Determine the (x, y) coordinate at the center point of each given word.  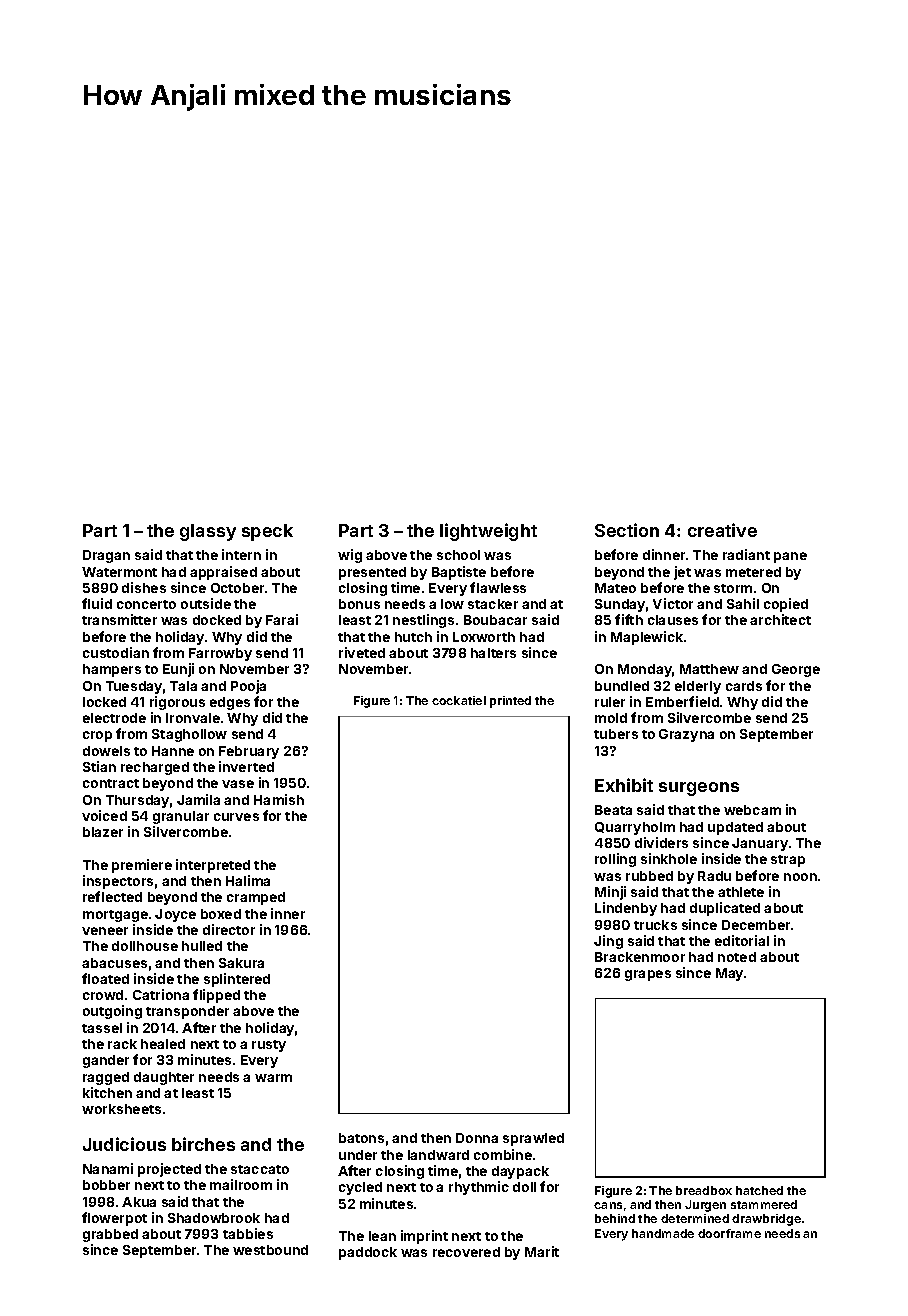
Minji (610, 893)
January (760, 844)
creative (722, 530)
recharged (155, 768)
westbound (270, 1250)
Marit (542, 1251)
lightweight (488, 532)
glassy (208, 532)
